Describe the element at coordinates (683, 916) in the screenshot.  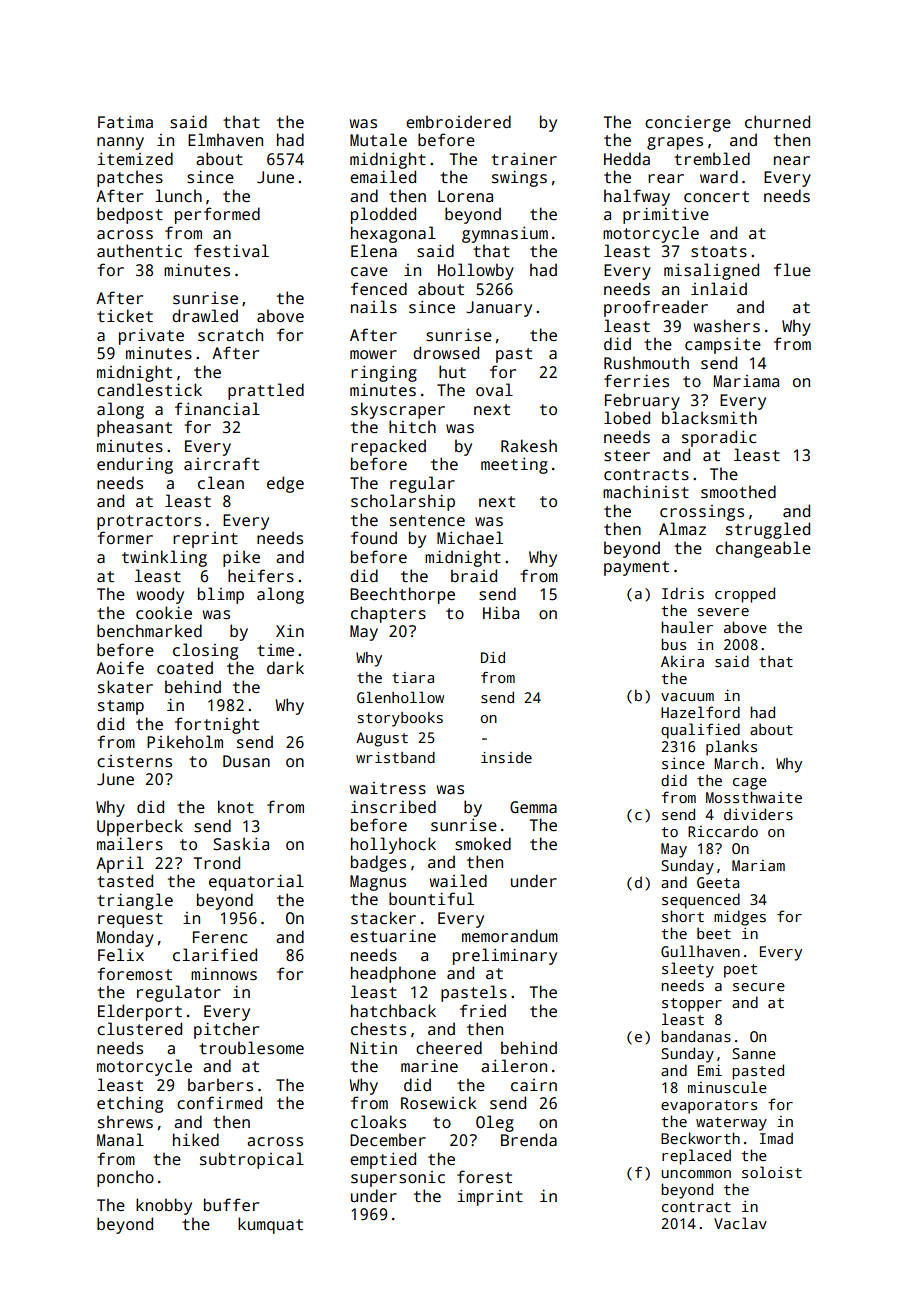
I see `short` at that location.
